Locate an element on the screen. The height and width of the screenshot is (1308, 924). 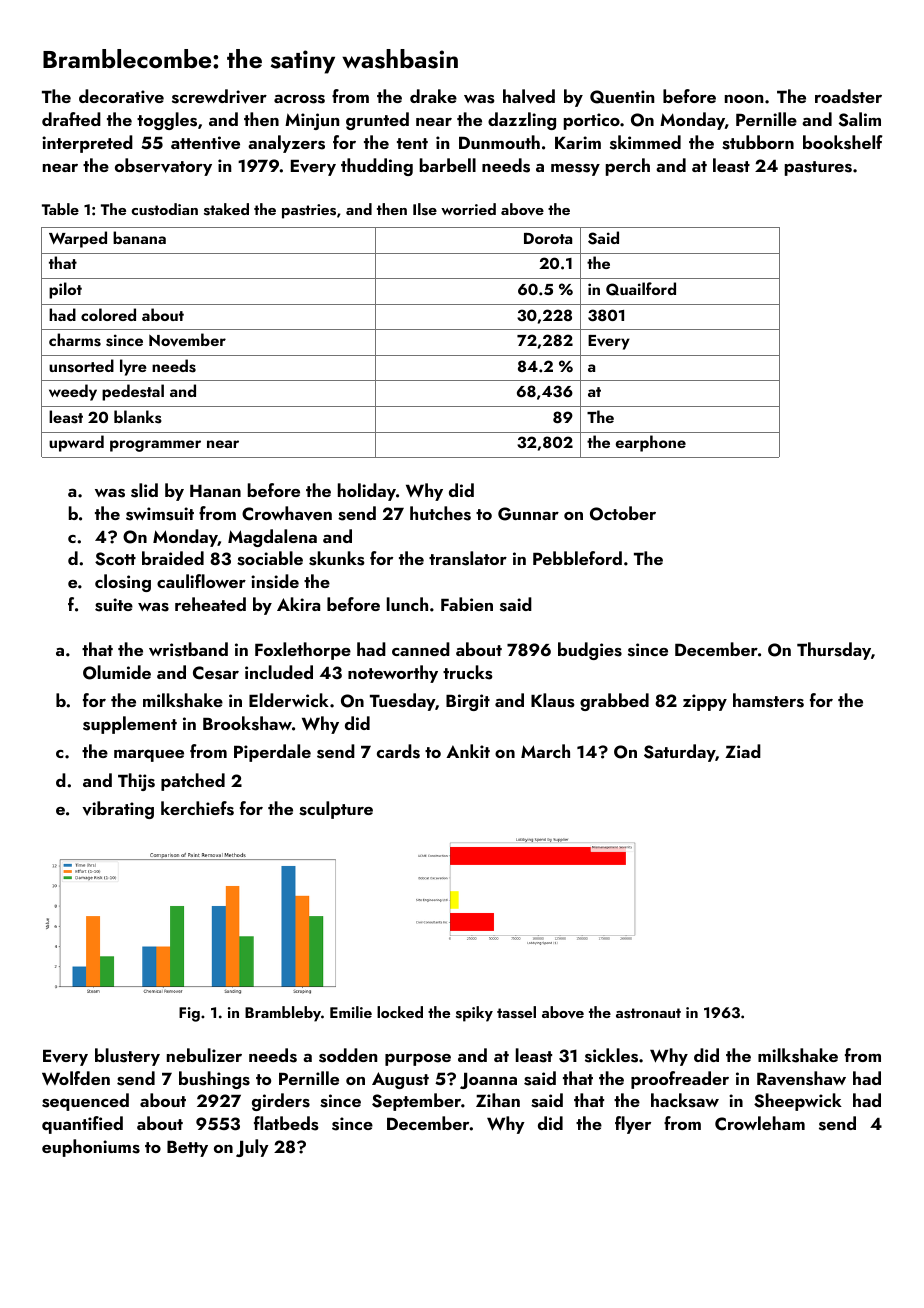
bushings is located at coordinates (214, 1080).
